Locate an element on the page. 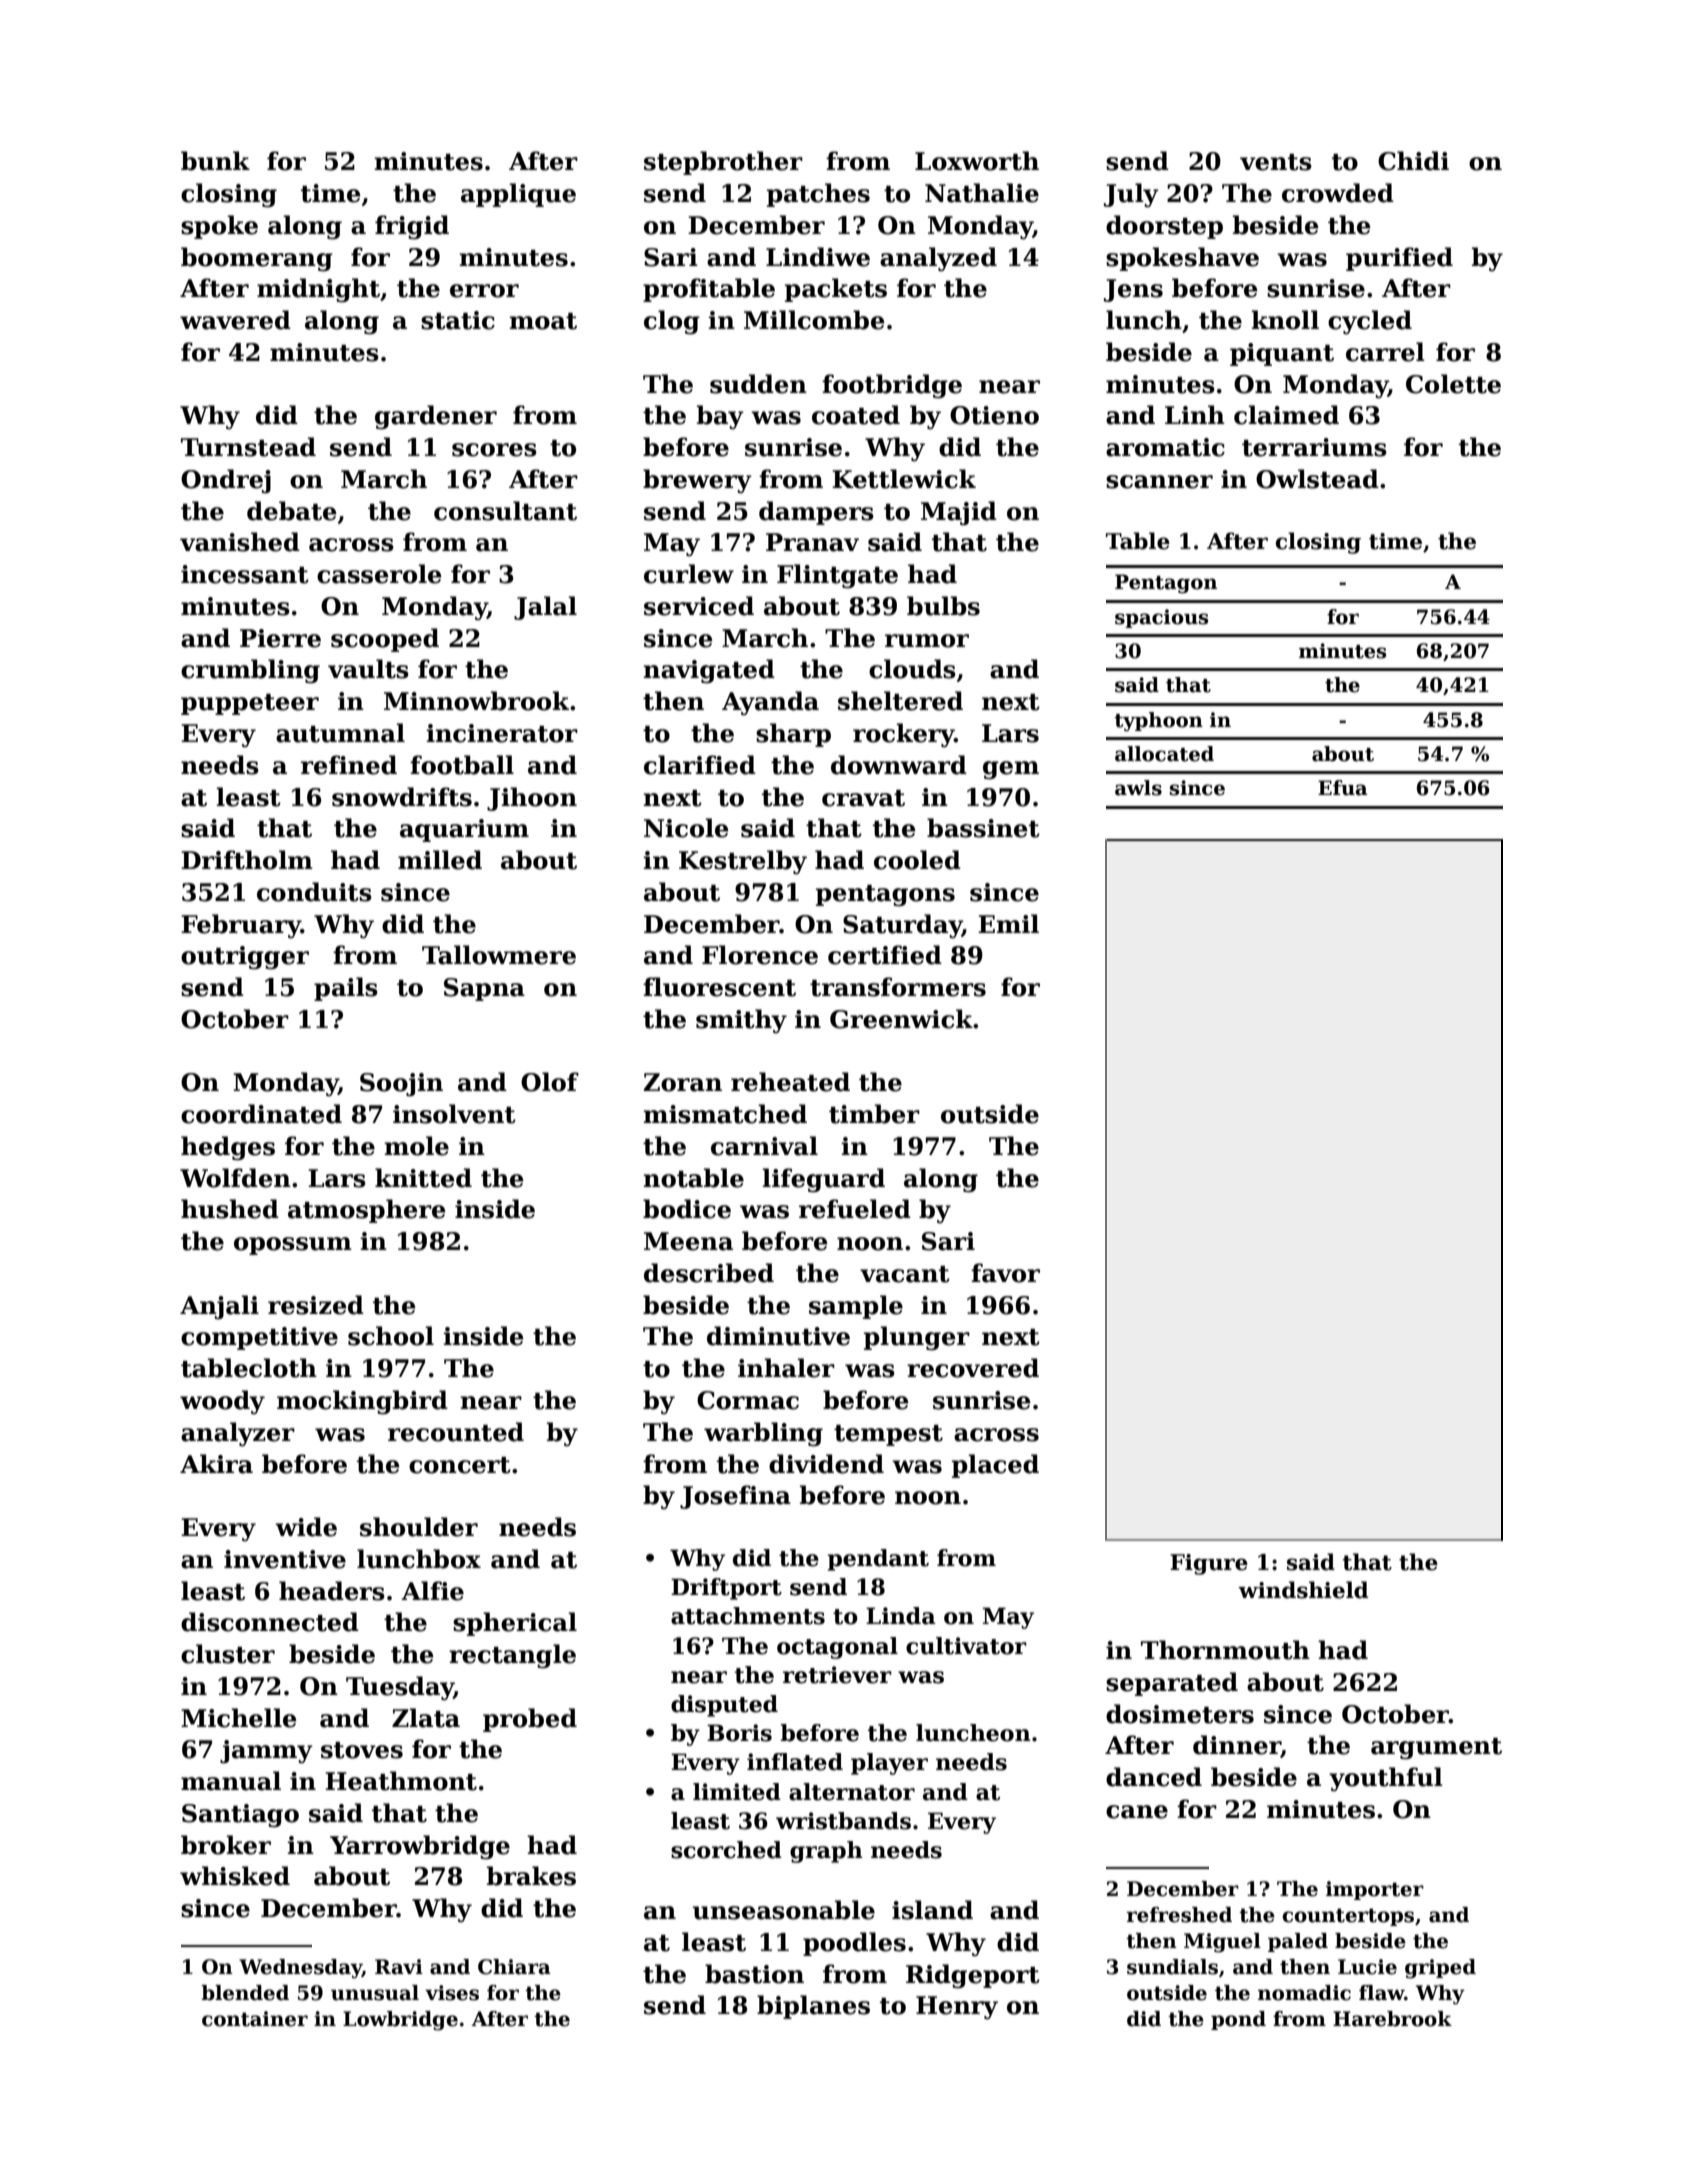 This document has height=2178, width=1683. warbling is located at coordinates (763, 1434).
